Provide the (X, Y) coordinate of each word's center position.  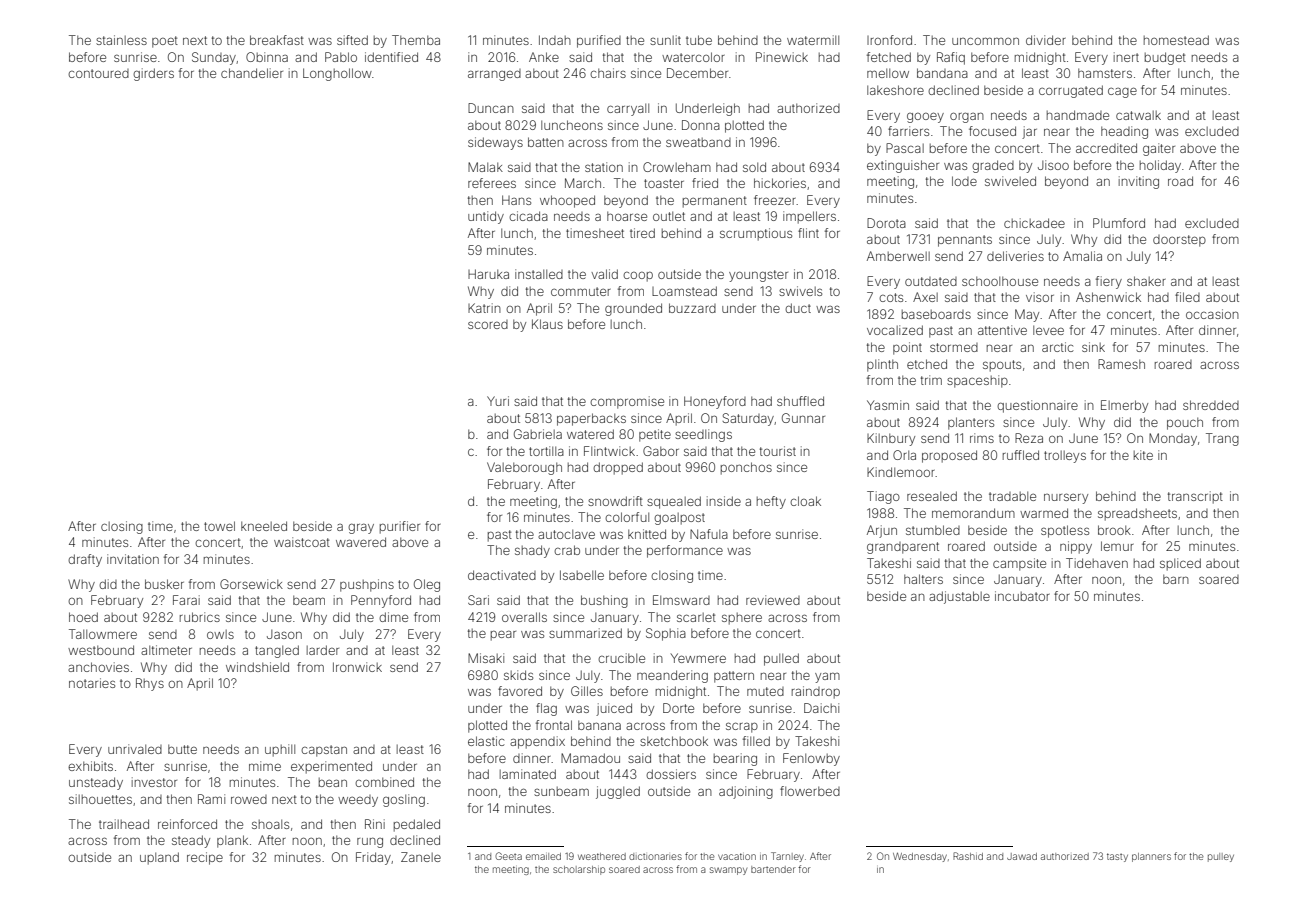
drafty (85, 560)
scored (488, 324)
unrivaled (135, 749)
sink (1093, 347)
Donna (701, 125)
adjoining (746, 792)
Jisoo (1053, 165)
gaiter (1159, 149)
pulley (1221, 857)
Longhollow (337, 74)
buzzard (692, 308)
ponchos (746, 468)
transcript (1195, 497)
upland (159, 858)
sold (754, 167)
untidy (486, 217)
